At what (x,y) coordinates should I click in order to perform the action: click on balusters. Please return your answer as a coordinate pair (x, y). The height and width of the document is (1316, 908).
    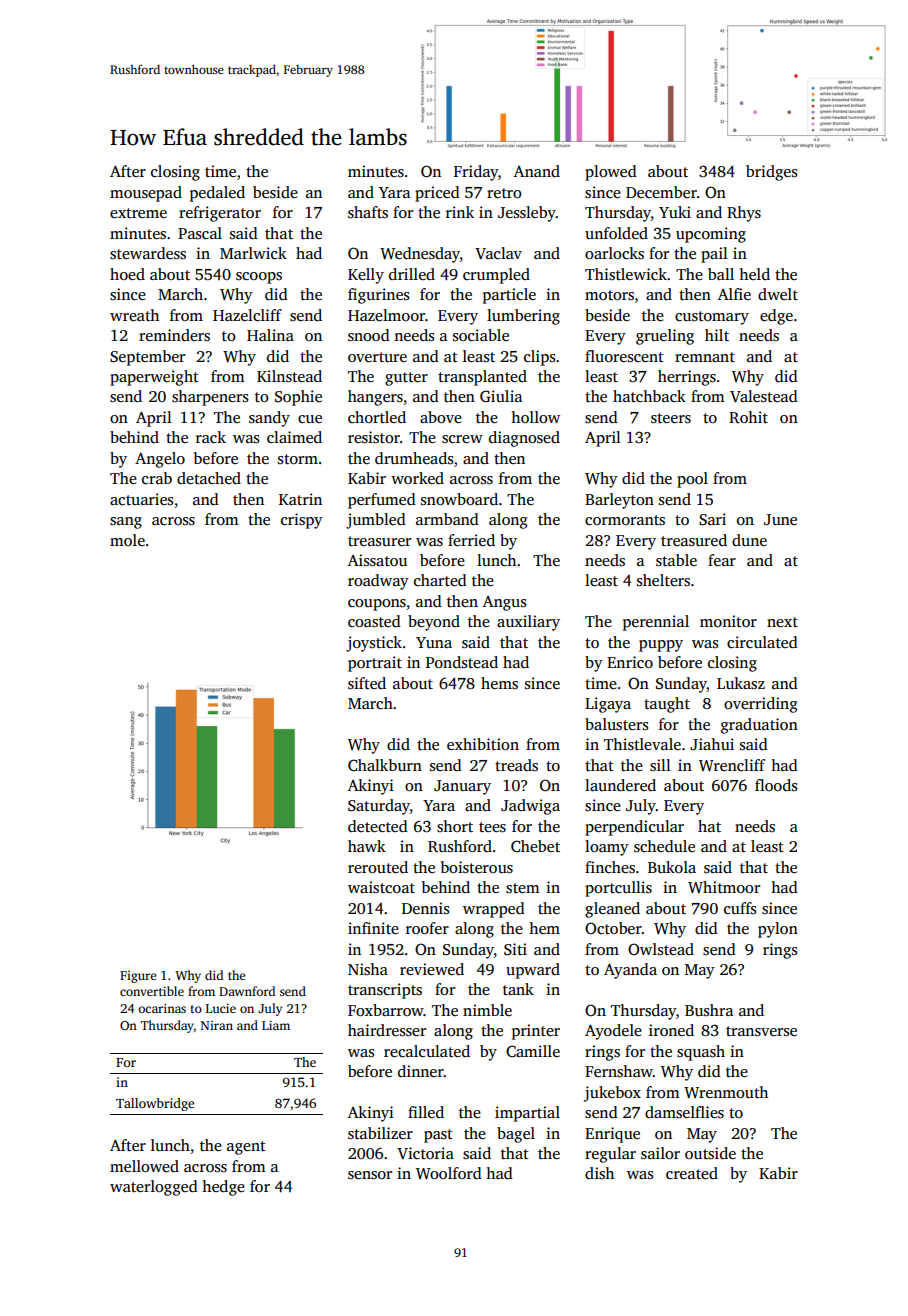
    Looking at the image, I should click on (616, 724).
